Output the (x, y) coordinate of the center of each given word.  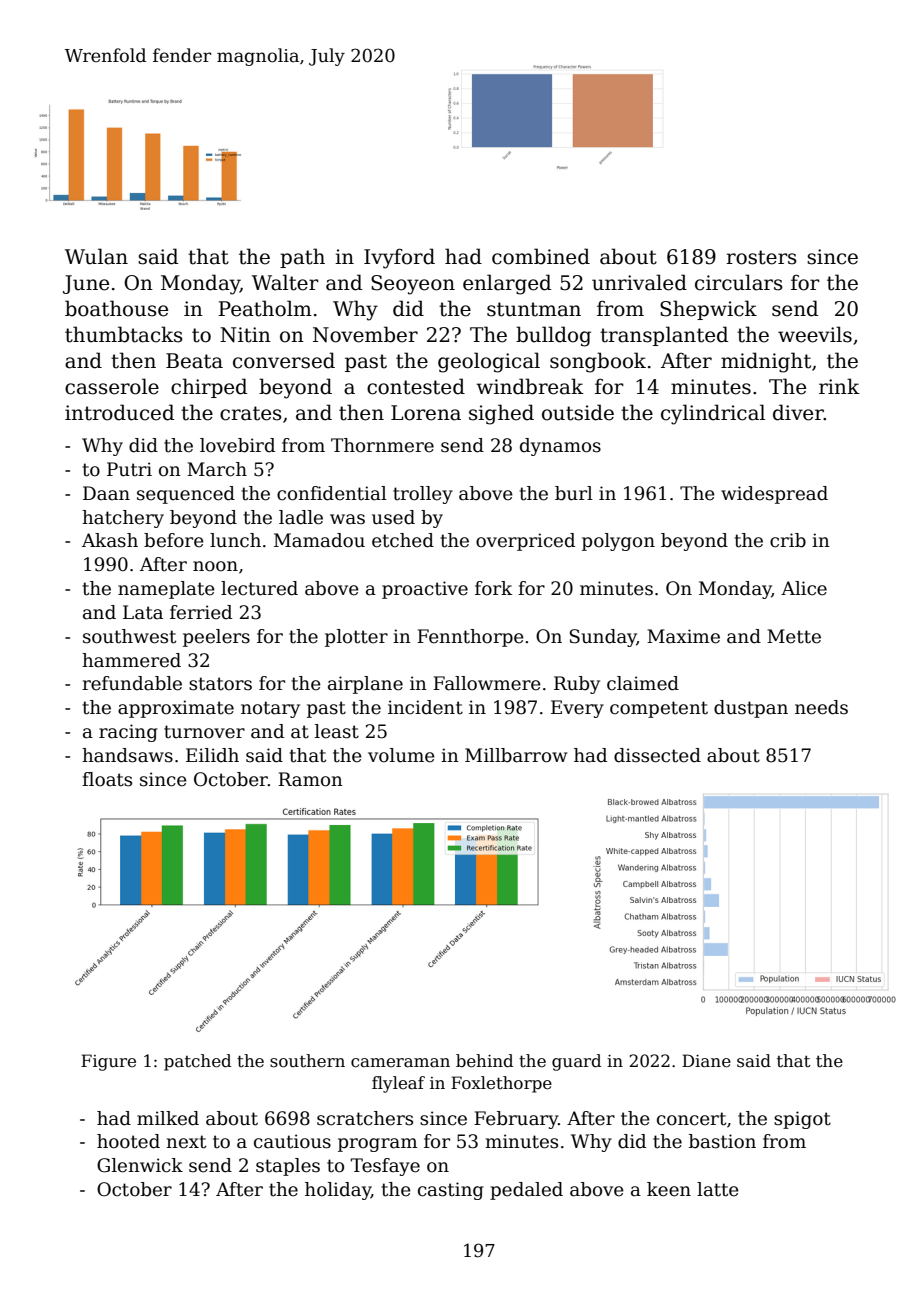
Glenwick (140, 1165)
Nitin (245, 335)
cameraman (400, 1063)
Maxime (683, 636)
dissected (657, 755)
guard (576, 1062)
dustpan (751, 709)
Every (577, 709)
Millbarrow (516, 755)
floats (107, 779)
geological (489, 362)
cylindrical (713, 414)
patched (197, 1062)
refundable (132, 683)
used (393, 517)
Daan (106, 493)
